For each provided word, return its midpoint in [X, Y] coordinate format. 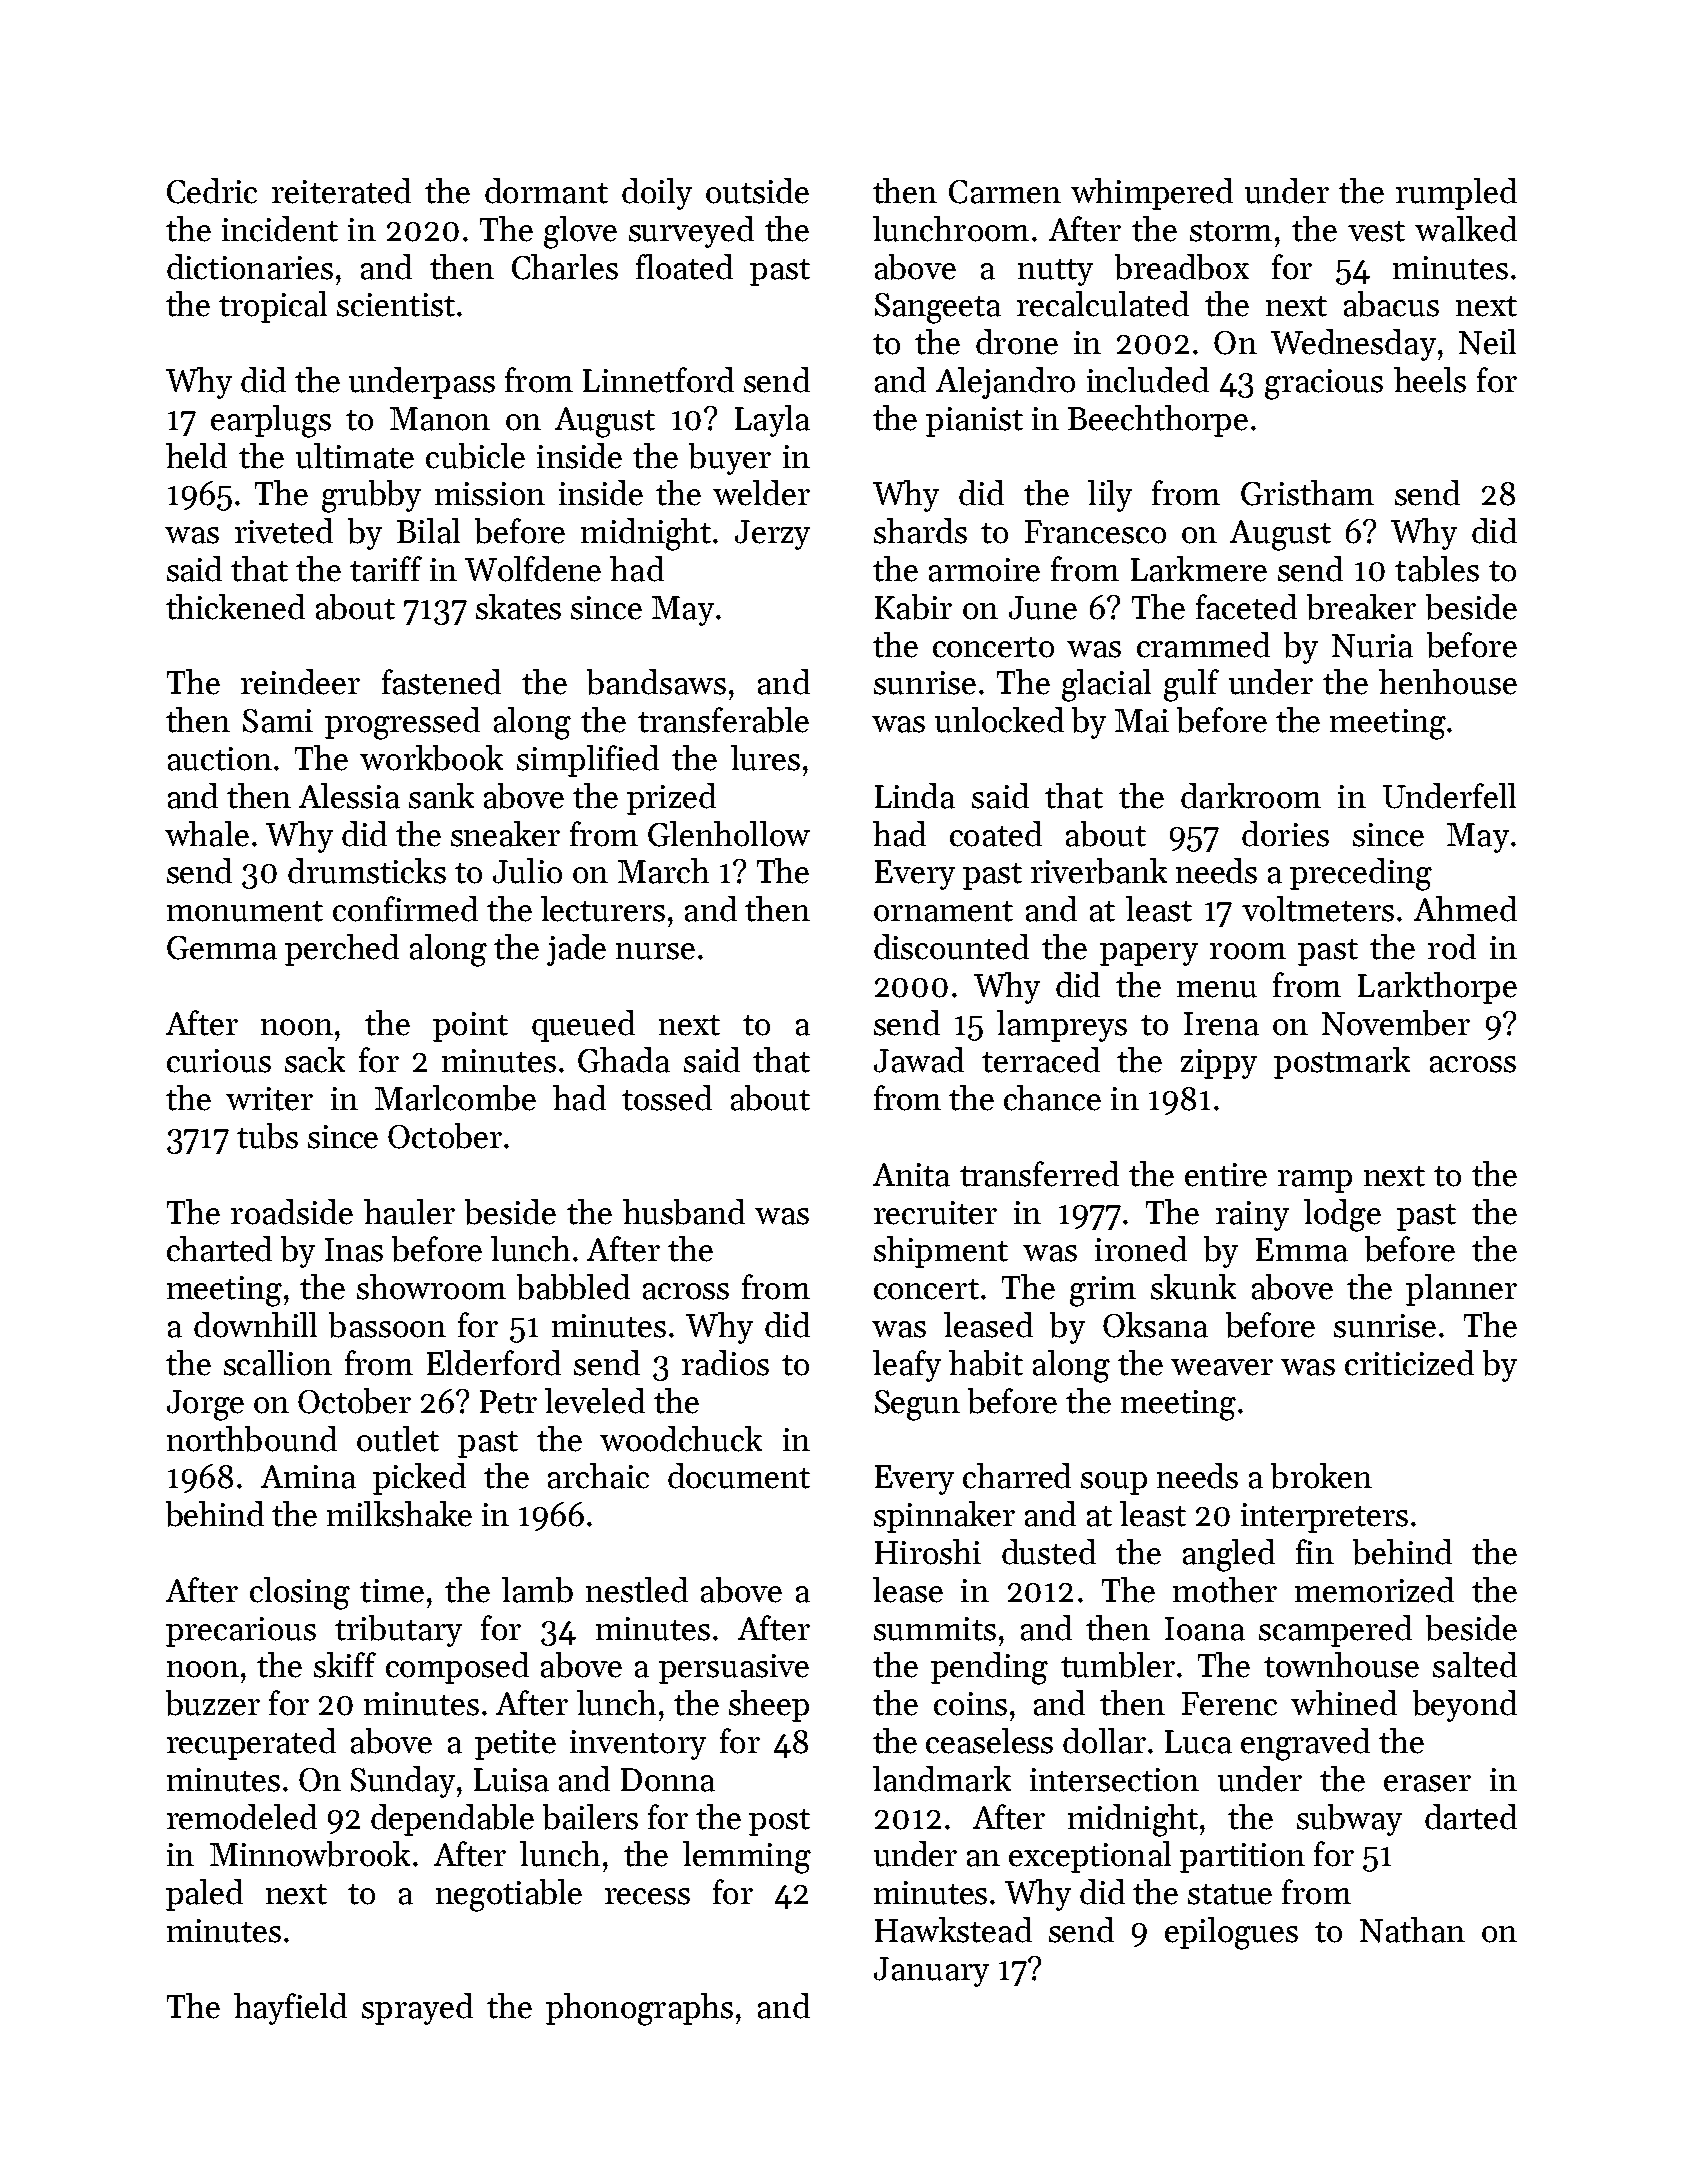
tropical [273, 307]
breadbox [1182, 267]
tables [1437, 569]
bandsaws [656, 682]
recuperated [251, 1744]
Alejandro [1005, 383]
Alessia [349, 796]
